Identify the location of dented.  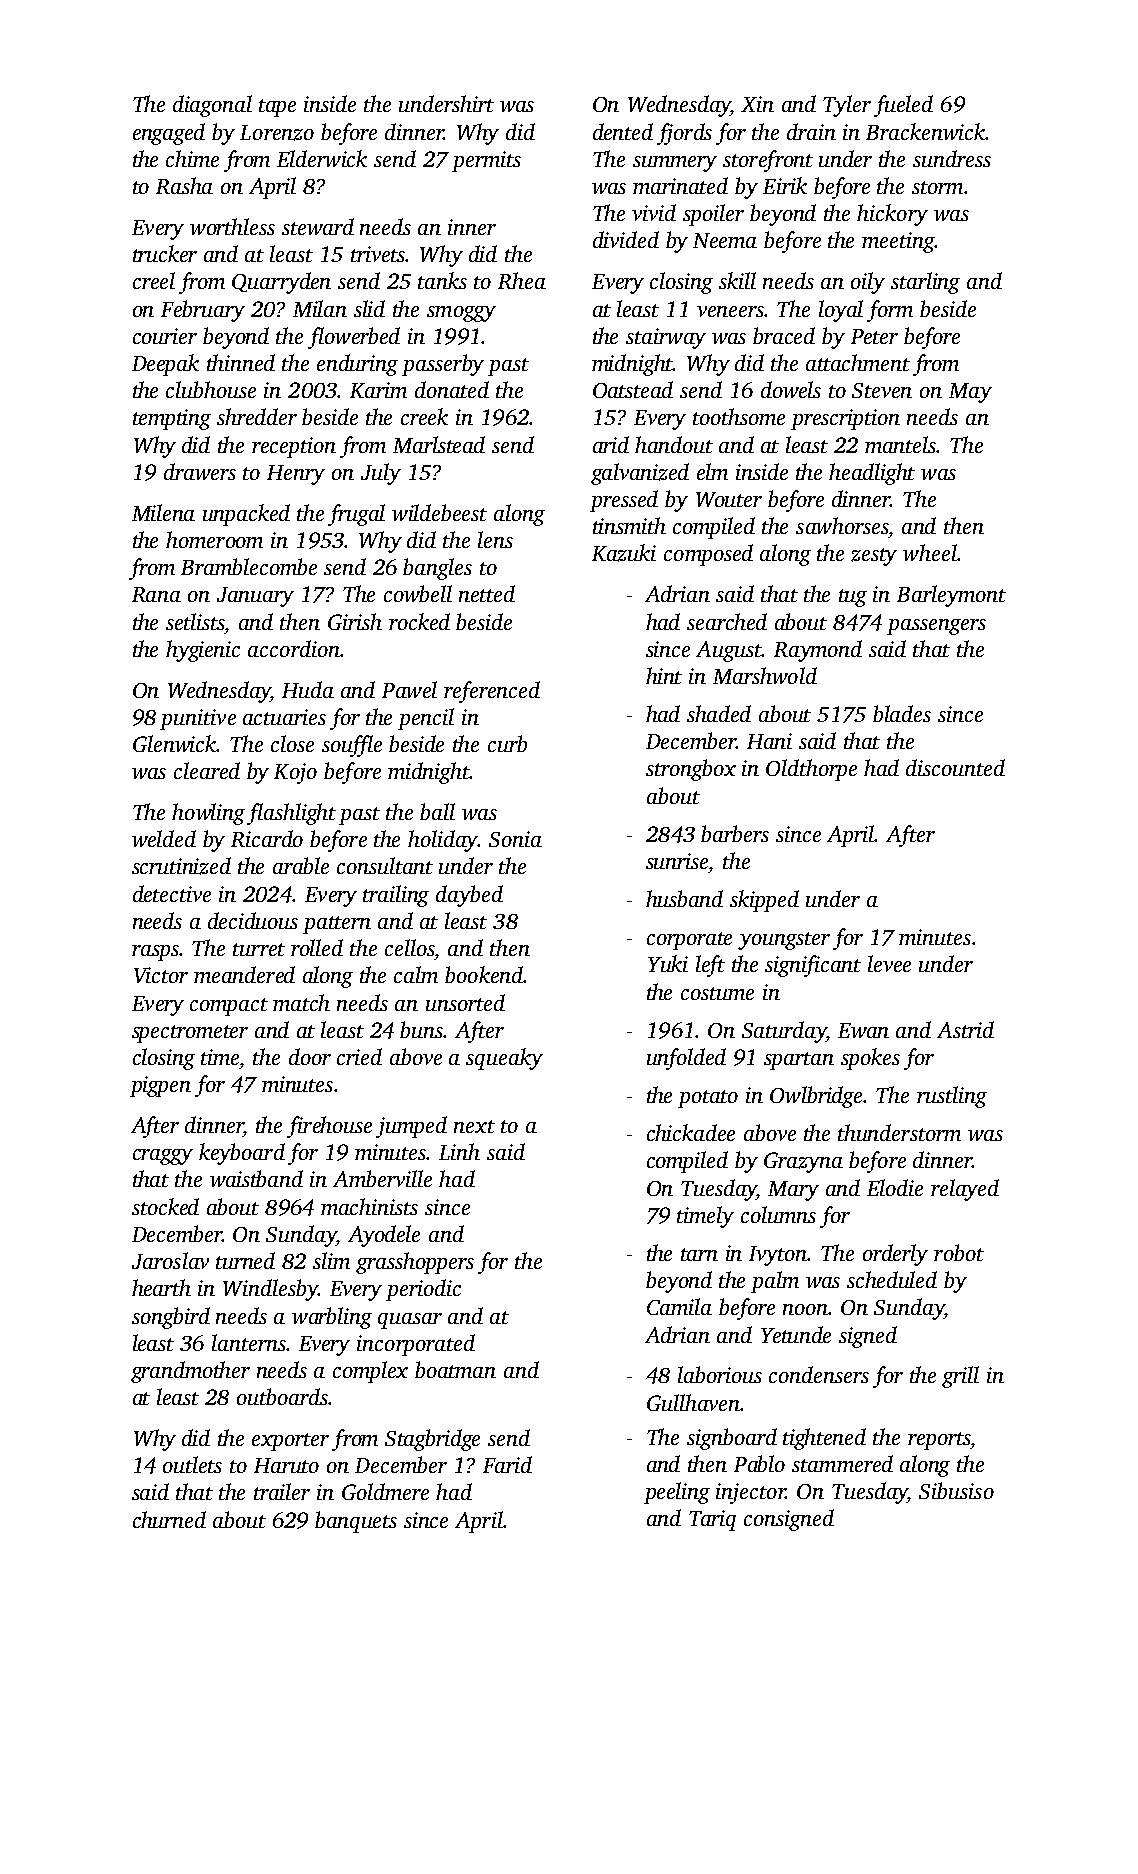
(623, 131).
